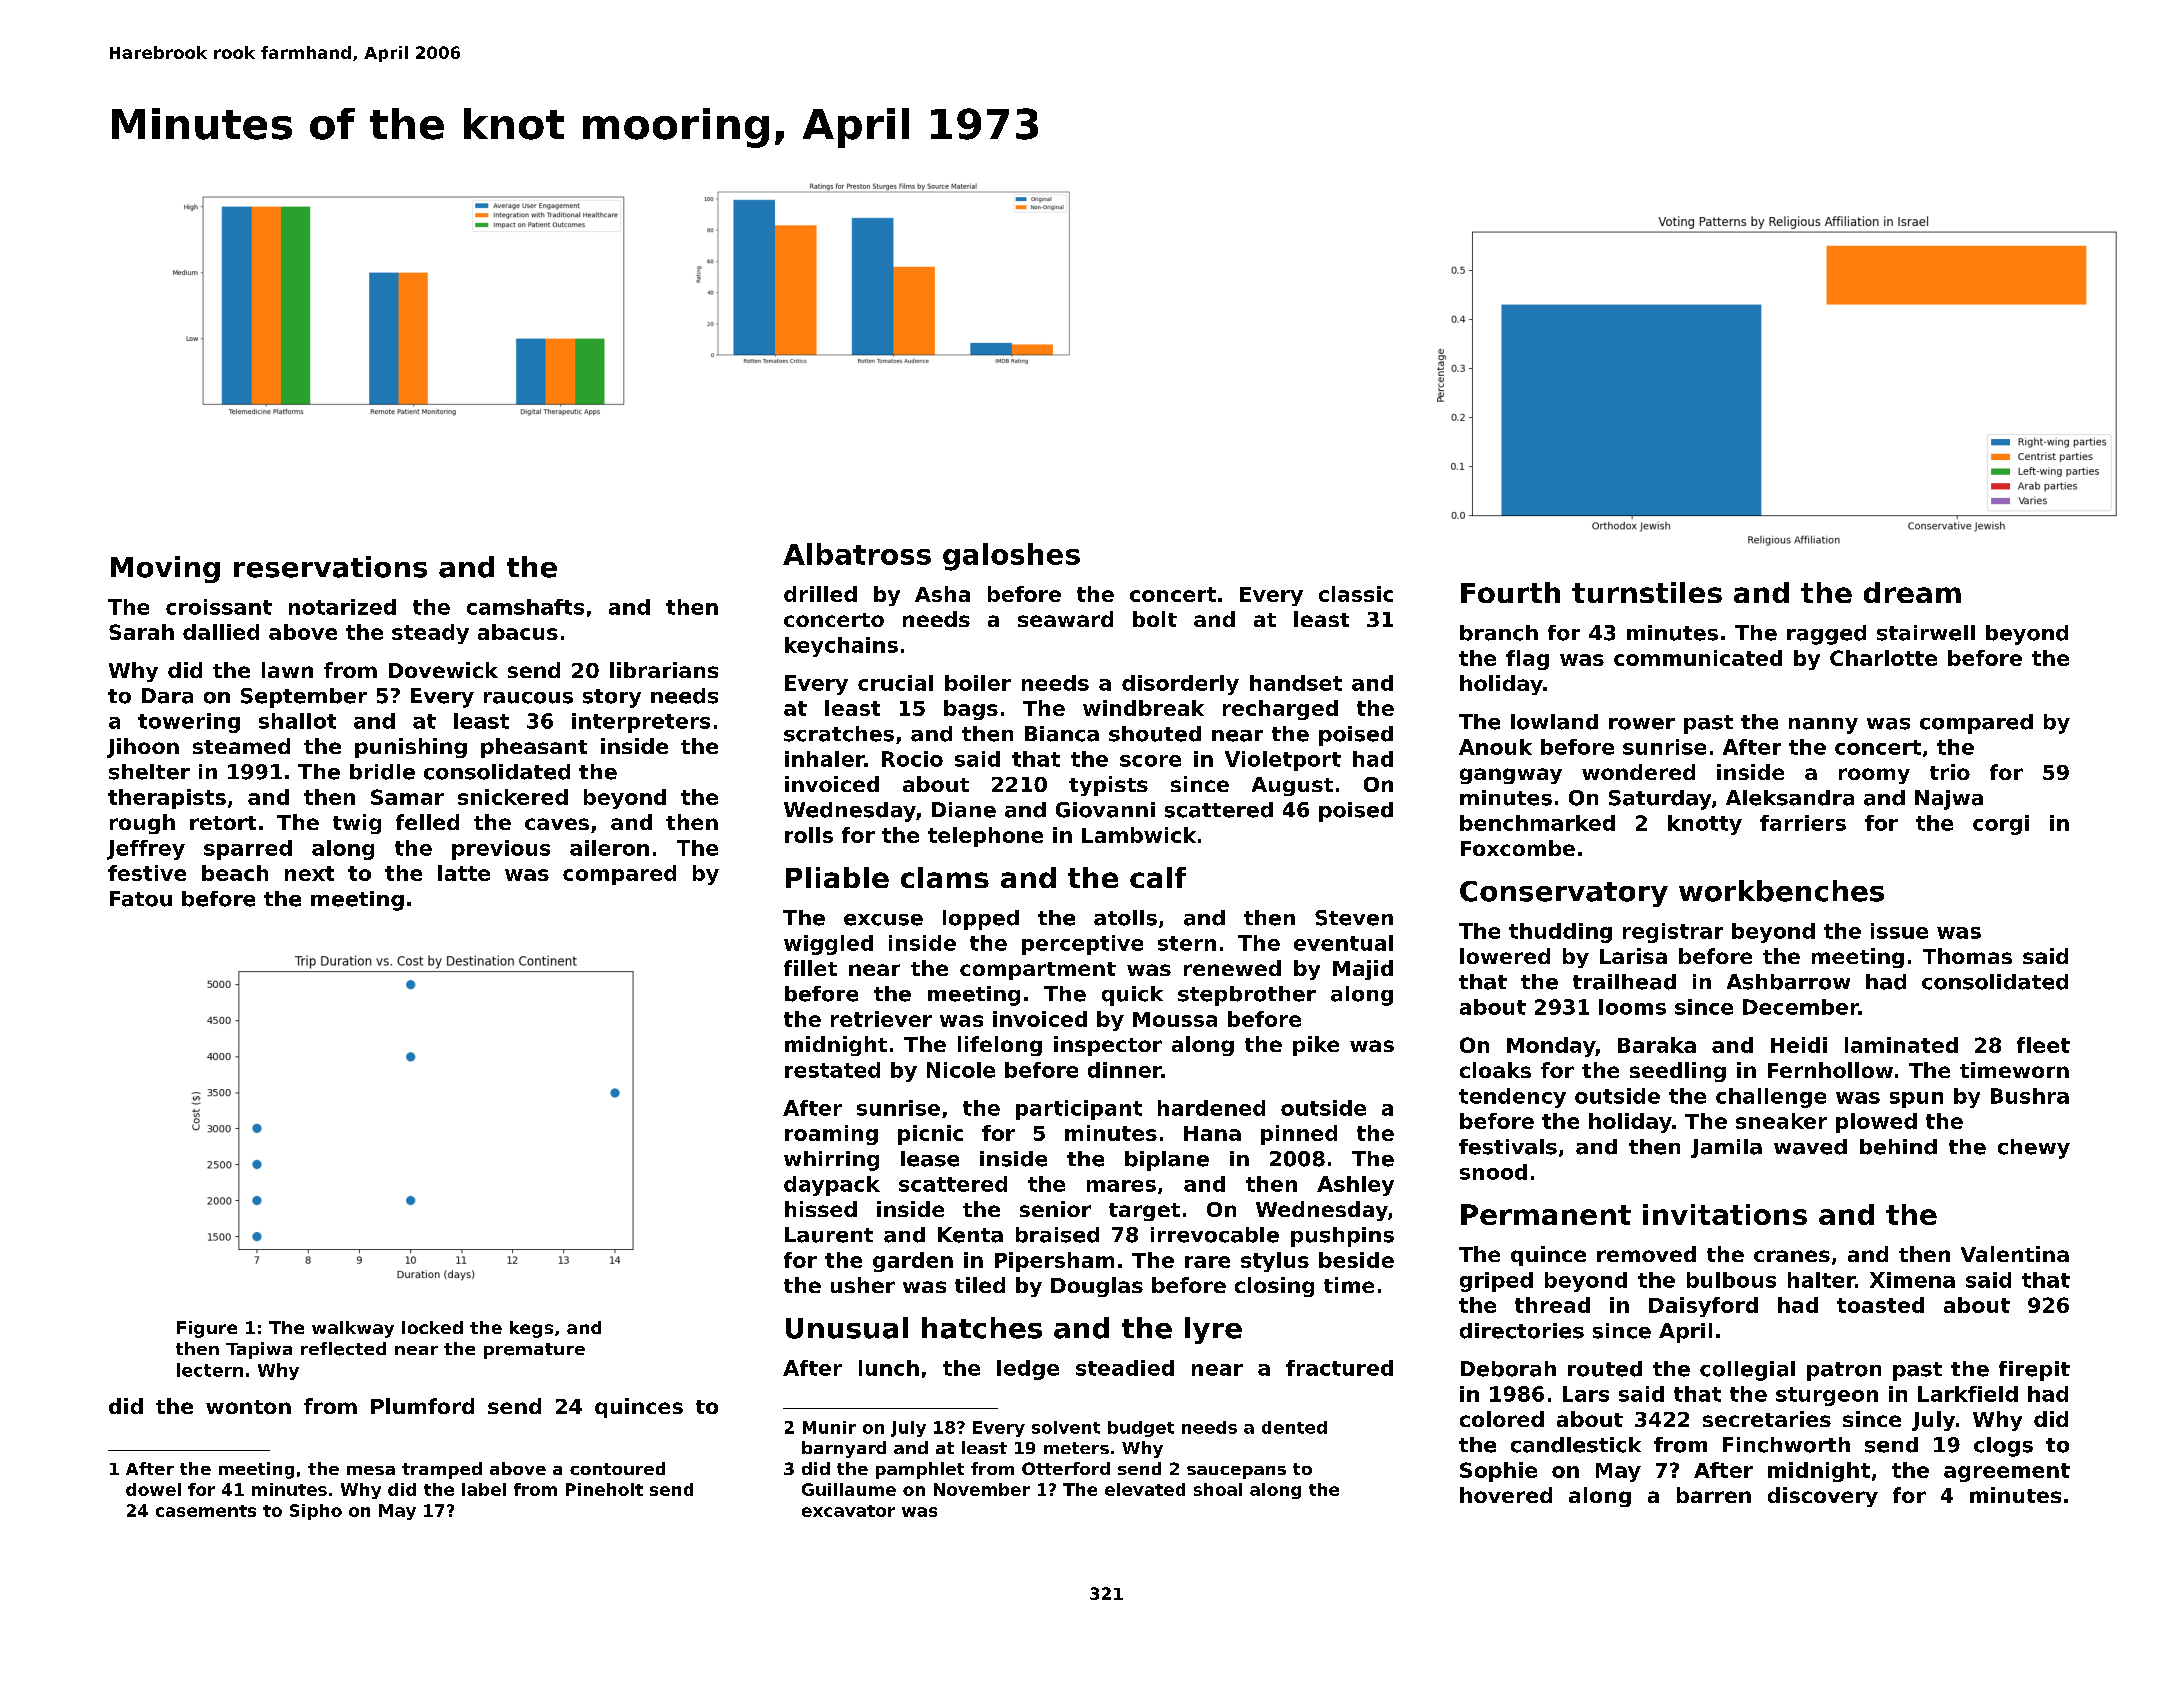  What do you see at coordinates (1912, 592) in the document?
I see `dream` at bounding box center [1912, 592].
